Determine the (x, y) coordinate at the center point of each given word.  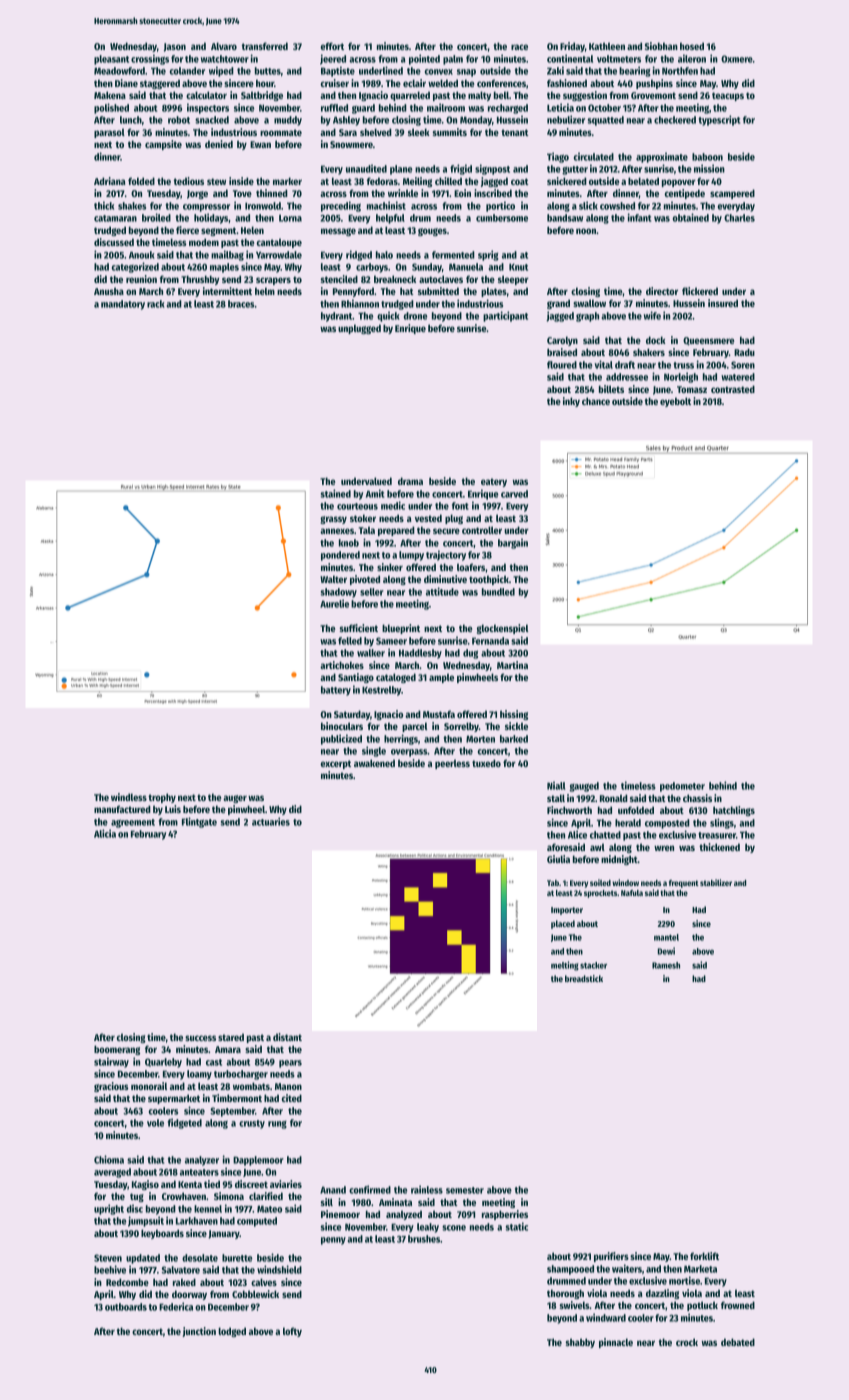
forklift (704, 1256)
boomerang (117, 1050)
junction (199, 1332)
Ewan (260, 144)
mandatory (123, 305)
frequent (684, 884)
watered (738, 377)
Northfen (680, 71)
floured (562, 365)
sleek (419, 132)
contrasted (733, 389)
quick (388, 316)
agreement (133, 823)
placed (563, 924)
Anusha (109, 291)
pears (290, 1064)
